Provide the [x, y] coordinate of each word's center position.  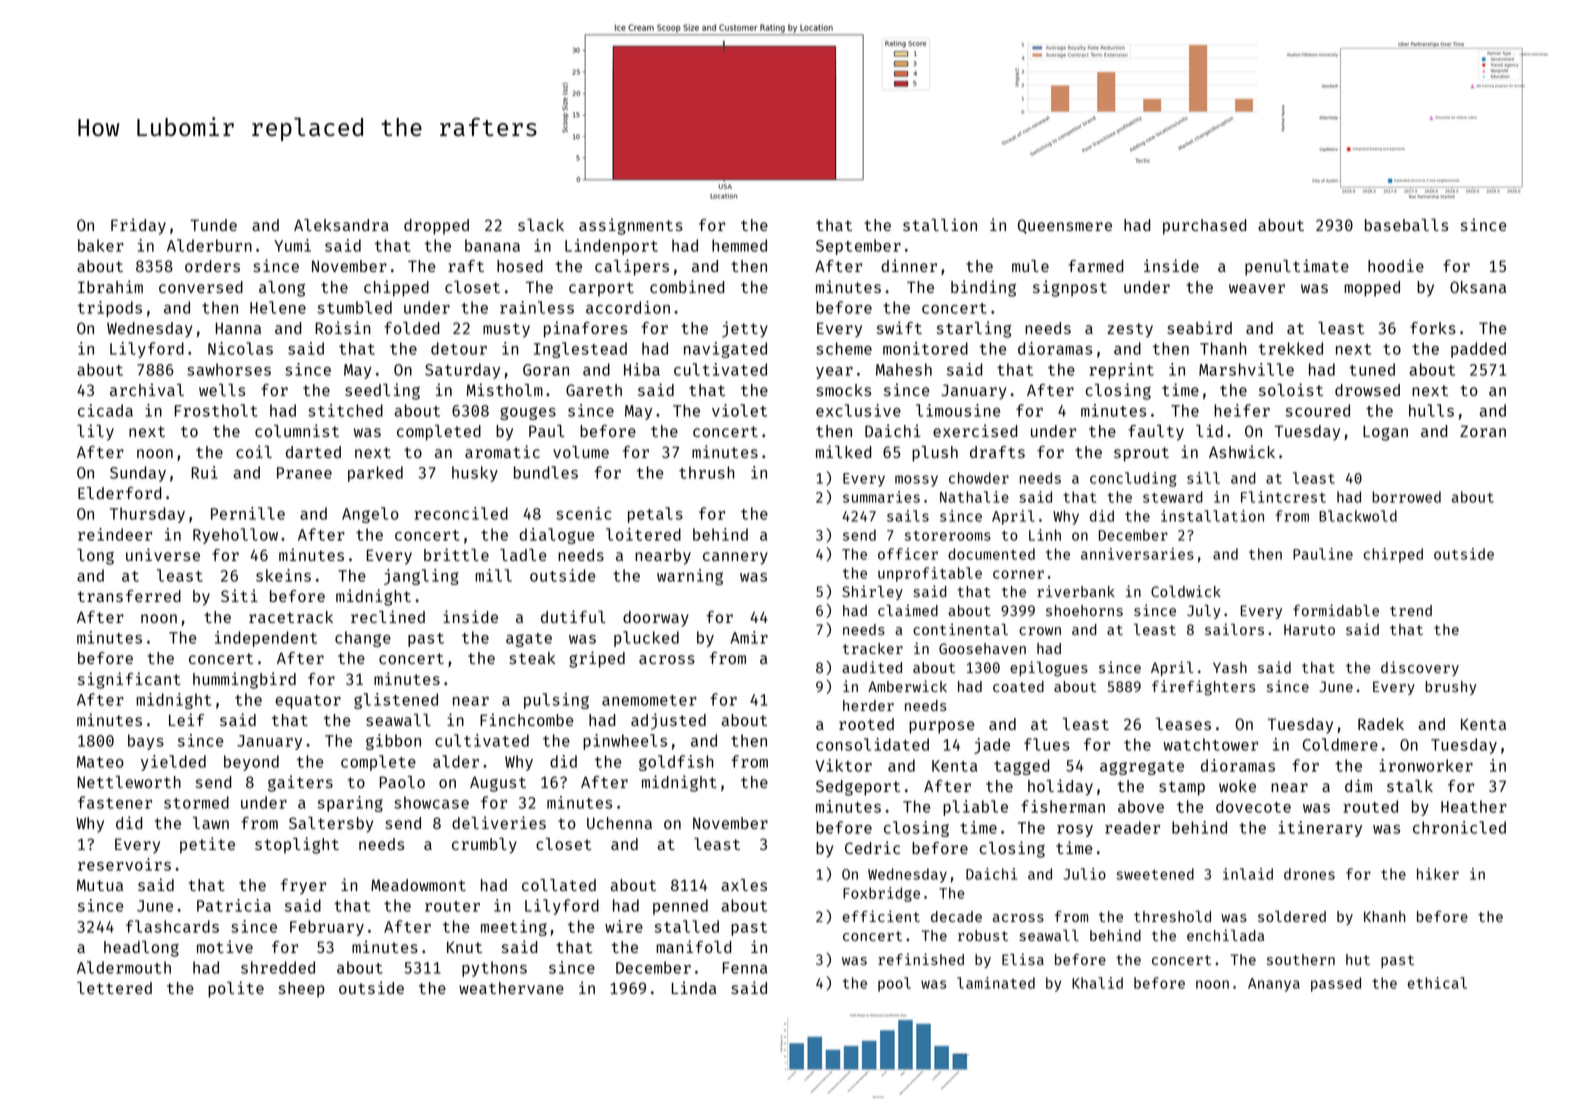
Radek [1381, 724]
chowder [979, 478]
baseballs [1406, 225]
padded [1478, 350]
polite [236, 989]
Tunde [213, 225]
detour [459, 348]
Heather [1474, 806]
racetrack [291, 617]
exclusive [858, 410]
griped [597, 659]
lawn [211, 823]
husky [475, 474]
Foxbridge [881, 894]
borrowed [1406, 497]
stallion [940, 224]
